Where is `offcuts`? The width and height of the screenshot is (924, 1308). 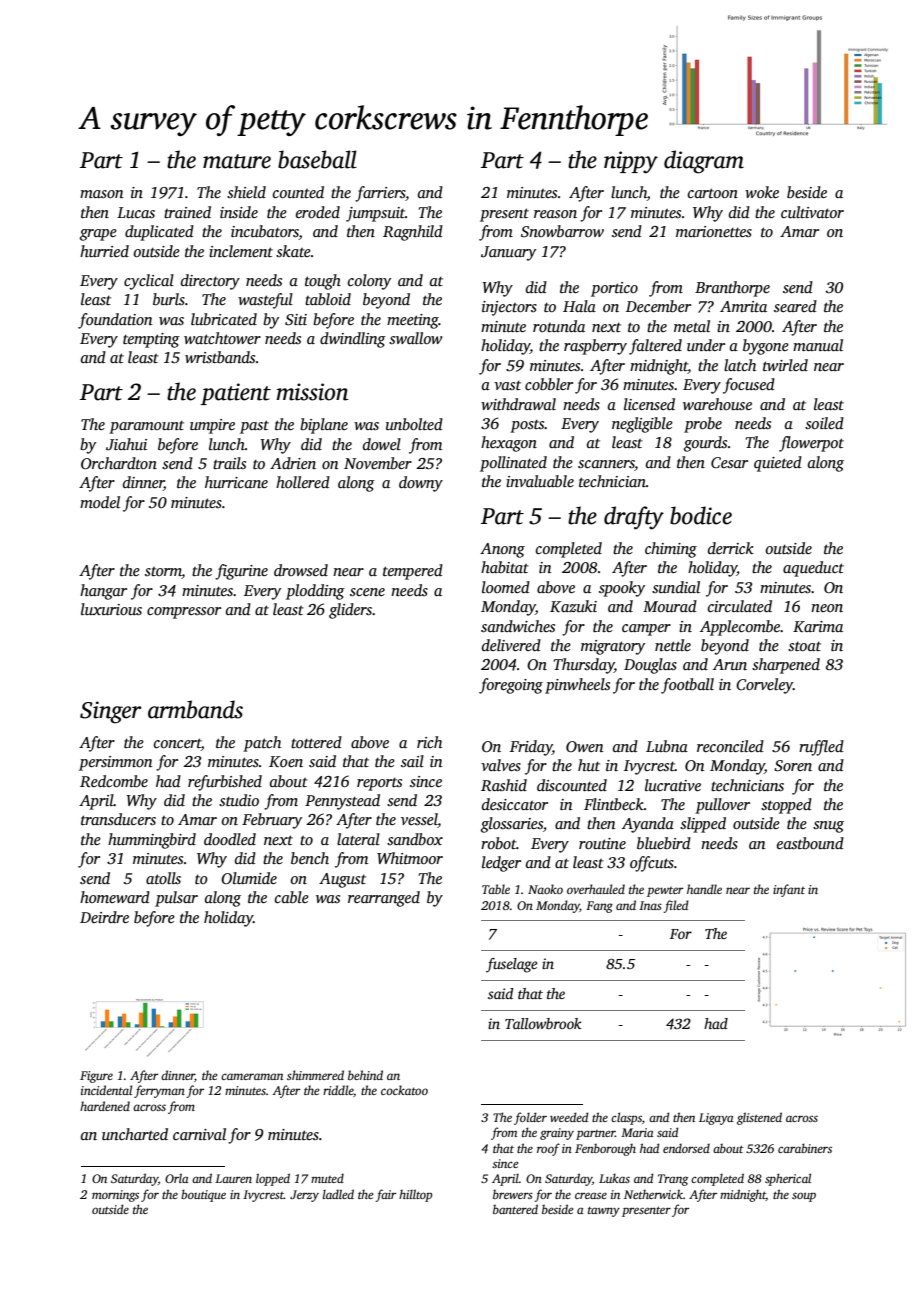 offcuts is located at coordinates (652, 864).
